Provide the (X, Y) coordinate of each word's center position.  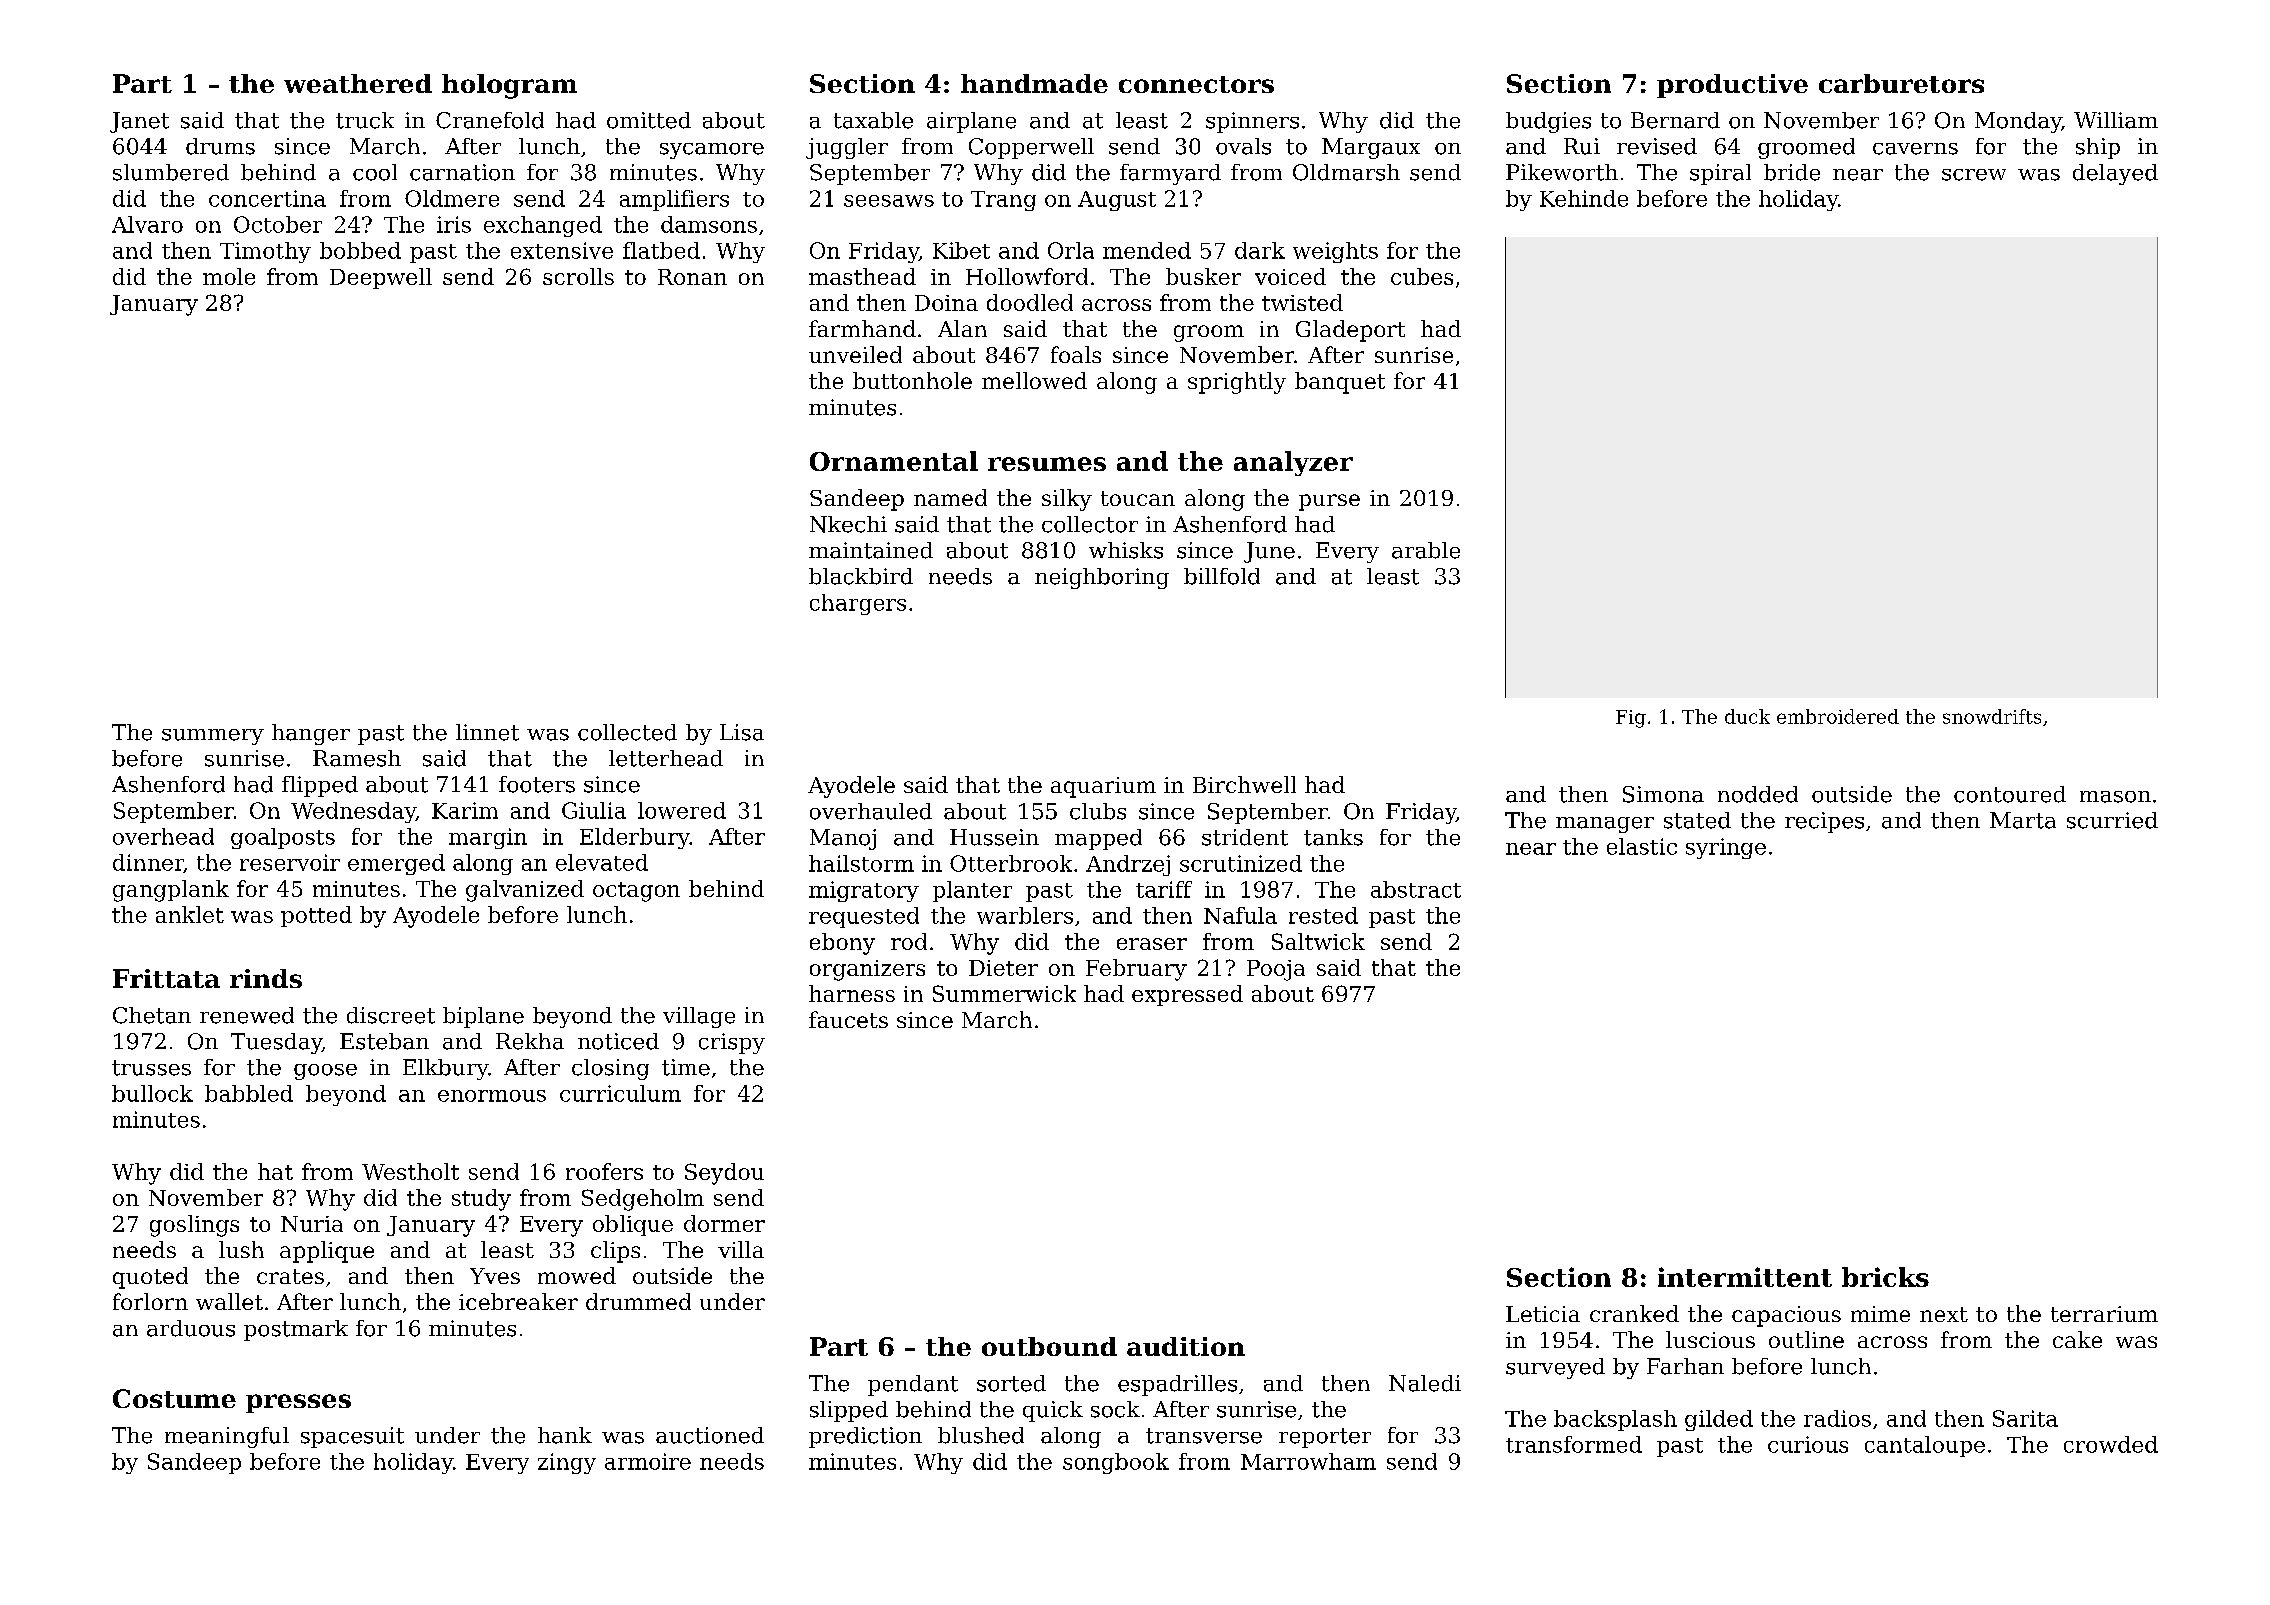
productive (1732, 86)
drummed (638, 1301)
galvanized (525, 891)
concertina (267, 198)
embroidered (1838, 716)
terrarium (2104, 1314)
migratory (864, 891)
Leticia (1543, 1314)
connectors (1196, 84)
